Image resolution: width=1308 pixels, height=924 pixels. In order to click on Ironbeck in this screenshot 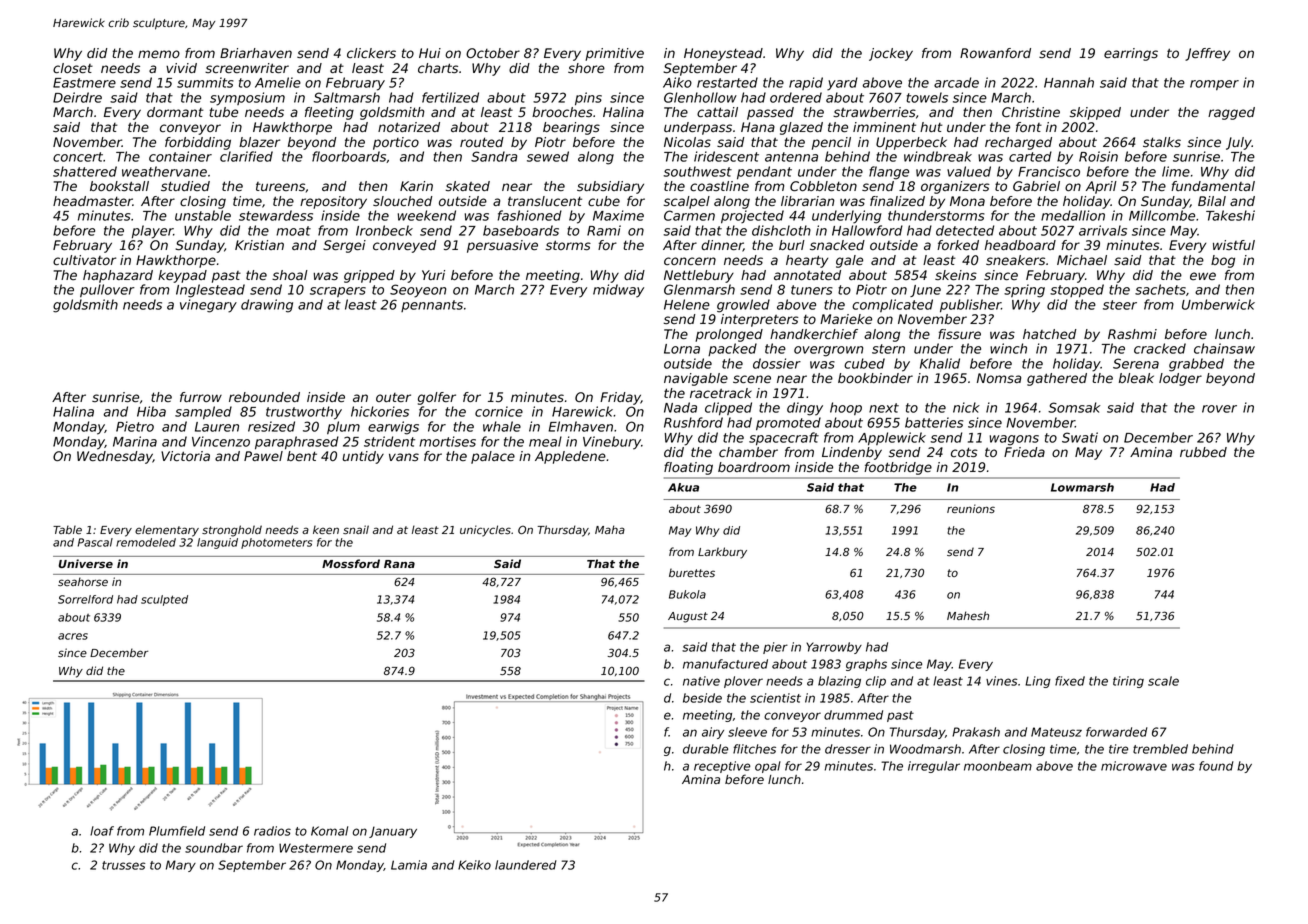, I will do `click(384, 230)`.
